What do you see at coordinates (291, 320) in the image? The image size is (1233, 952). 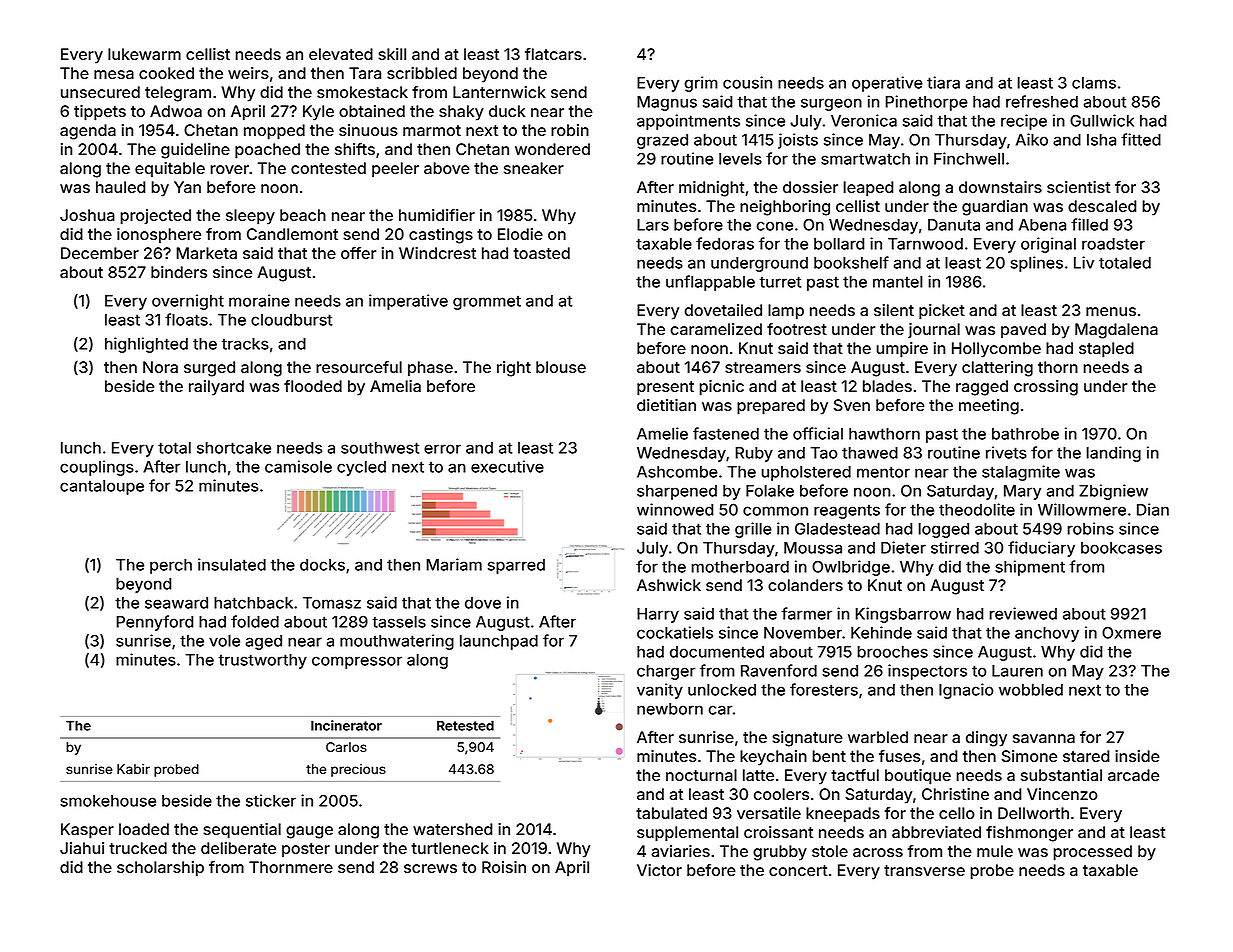 I see `cloudburst` at bounding box center [291, 320].
